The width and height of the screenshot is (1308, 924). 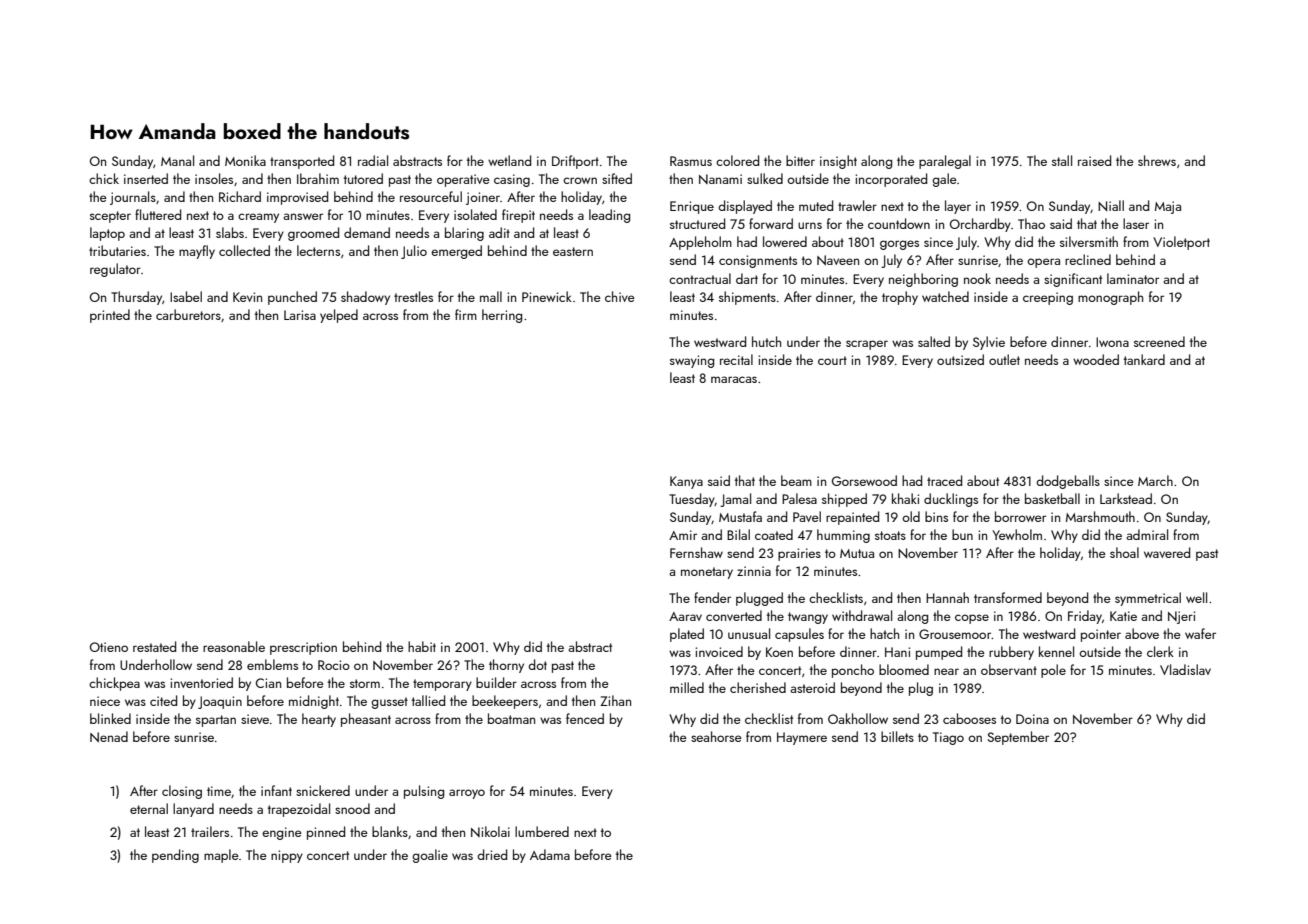 What do you see at coordinates (1018, 738) in the screenshot?
I see `September` at bounding box center [1018, 738].
